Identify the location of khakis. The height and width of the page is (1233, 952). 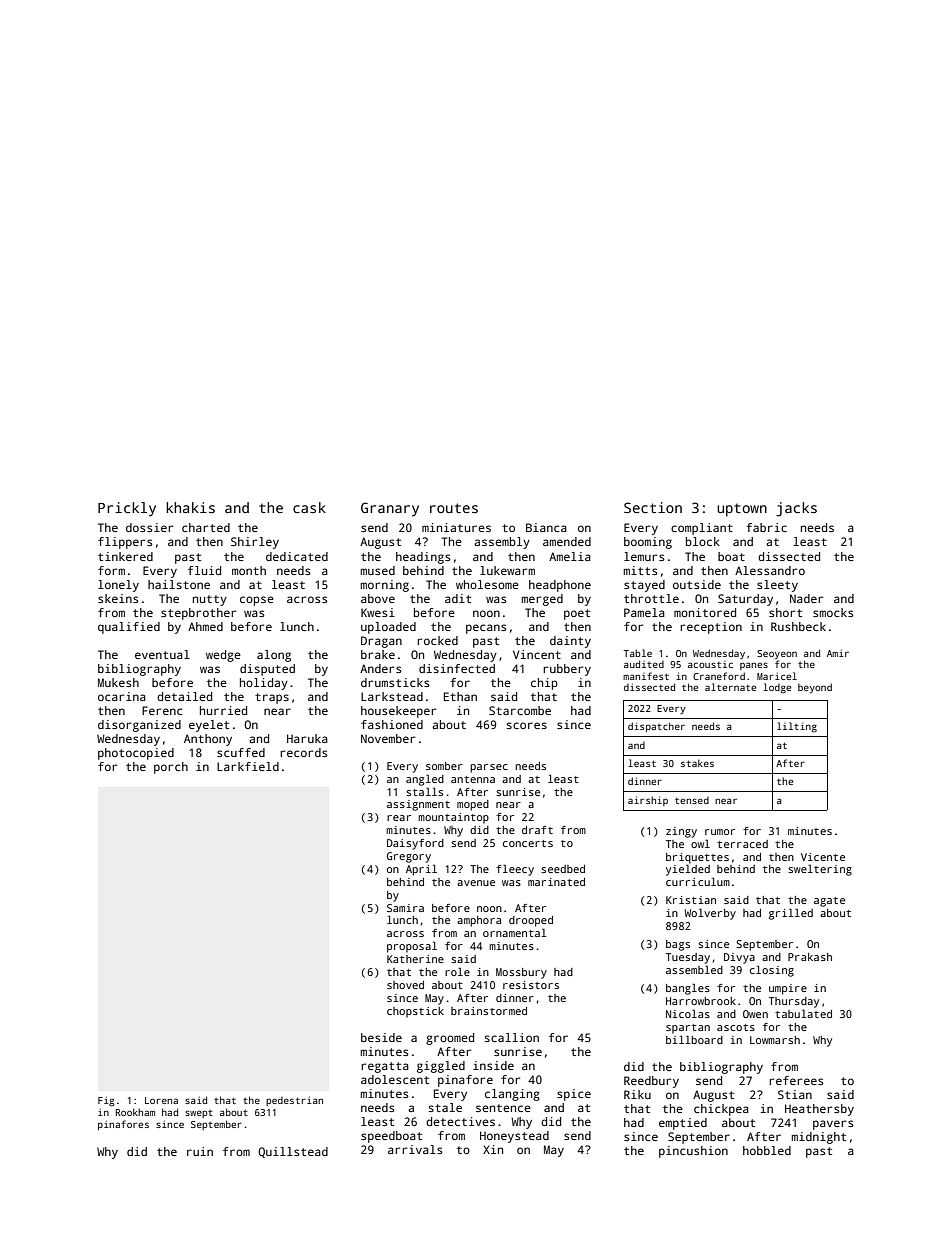
(190, 507).
